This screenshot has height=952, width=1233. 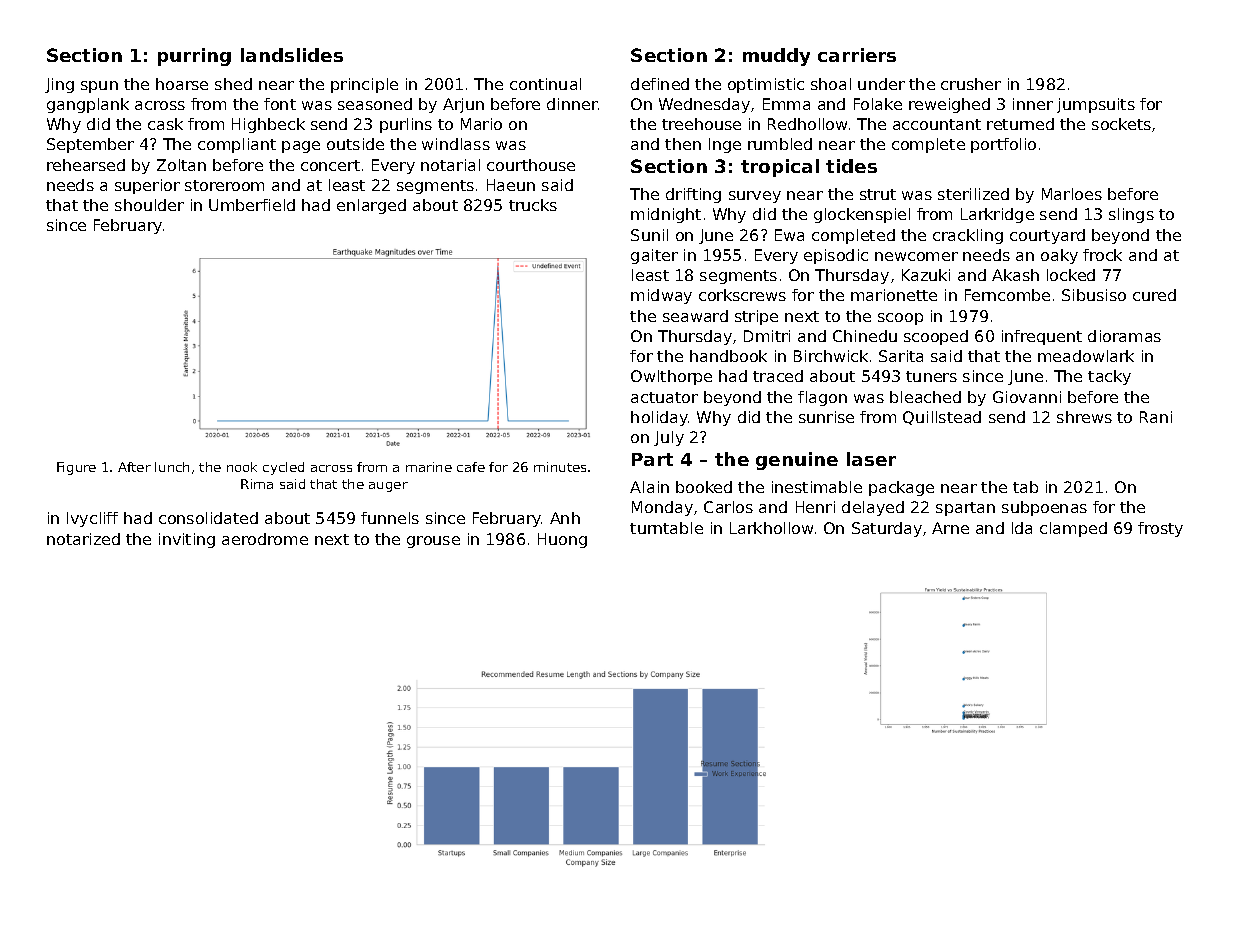 What do you see at coordinates (149, 205) in the screenshot?
I see `shoulder` at bounding box center [149, 205].
